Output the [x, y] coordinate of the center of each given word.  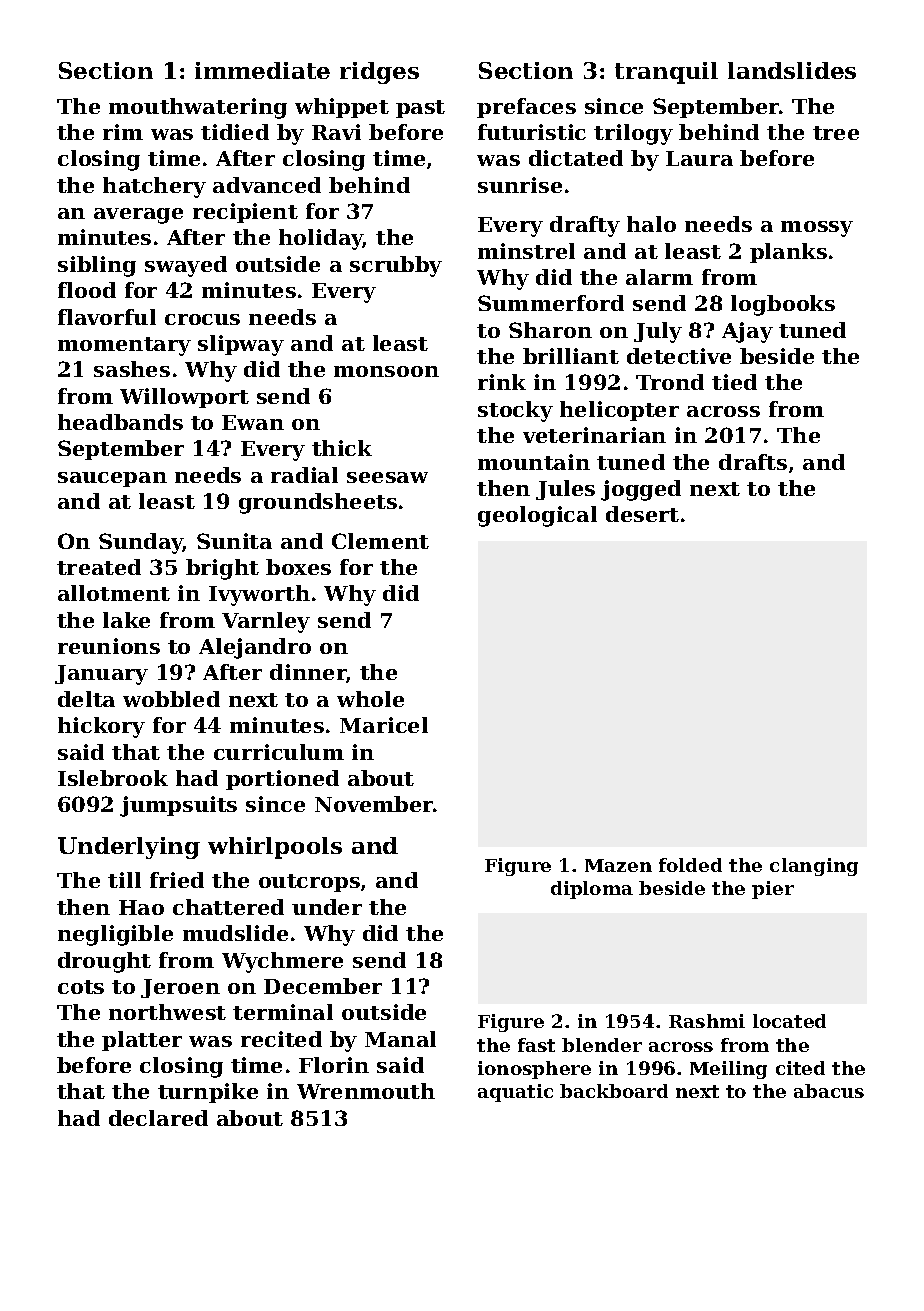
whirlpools [275, 848]
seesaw [387, 477]
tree [836, 133]
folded [690, 865]
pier [773, 890]
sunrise [520, 185]
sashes [132, 369]
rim [123, 132]
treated [99, 567]
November [374, 804]
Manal [400, 1039]
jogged [641, 490]
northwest [167, 1012]
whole [370, 699]
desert [642, 514]
